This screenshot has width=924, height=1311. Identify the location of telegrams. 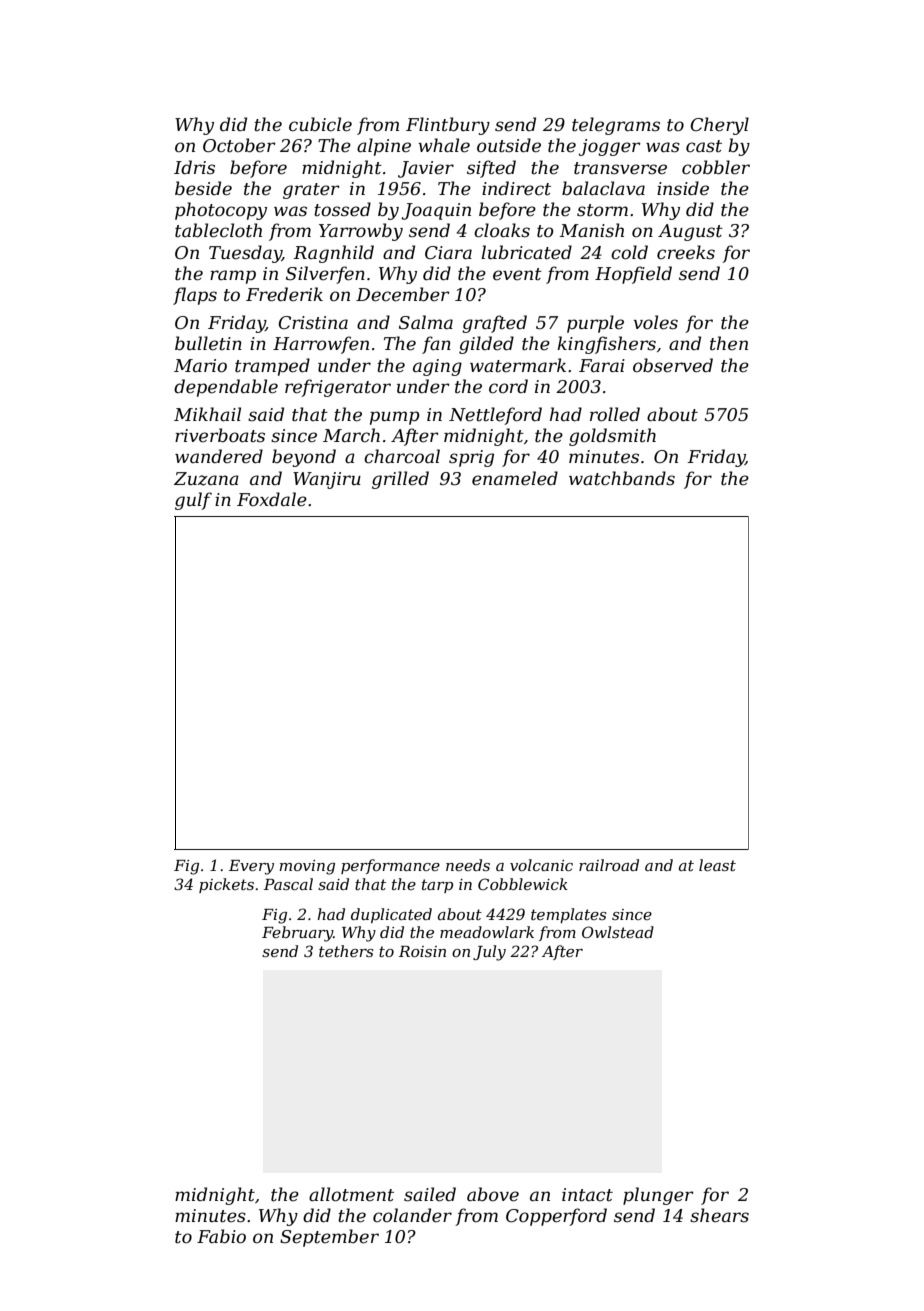
(616, 126).
